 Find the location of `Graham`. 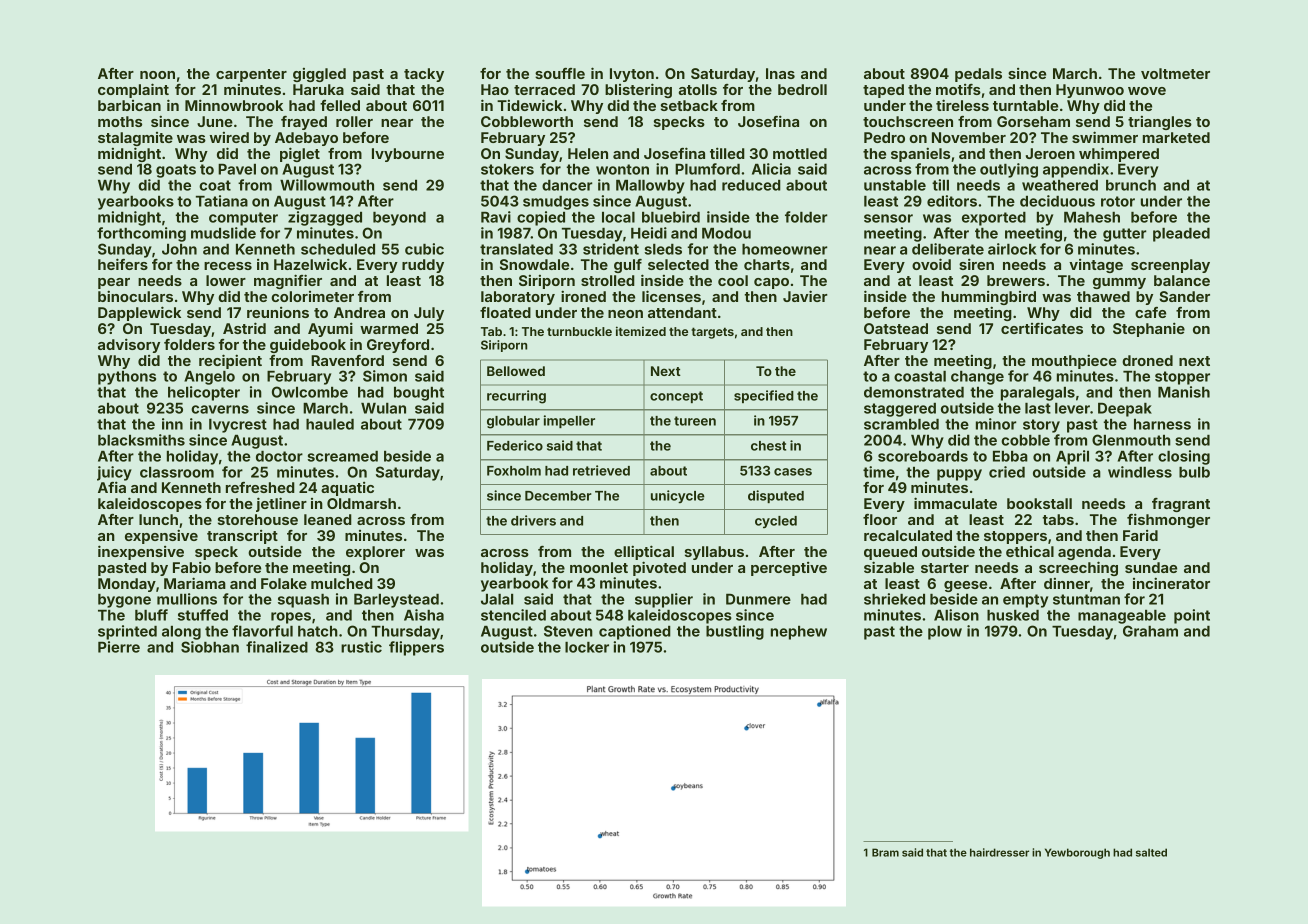

Graham is located at coordinates (1150, 631).
